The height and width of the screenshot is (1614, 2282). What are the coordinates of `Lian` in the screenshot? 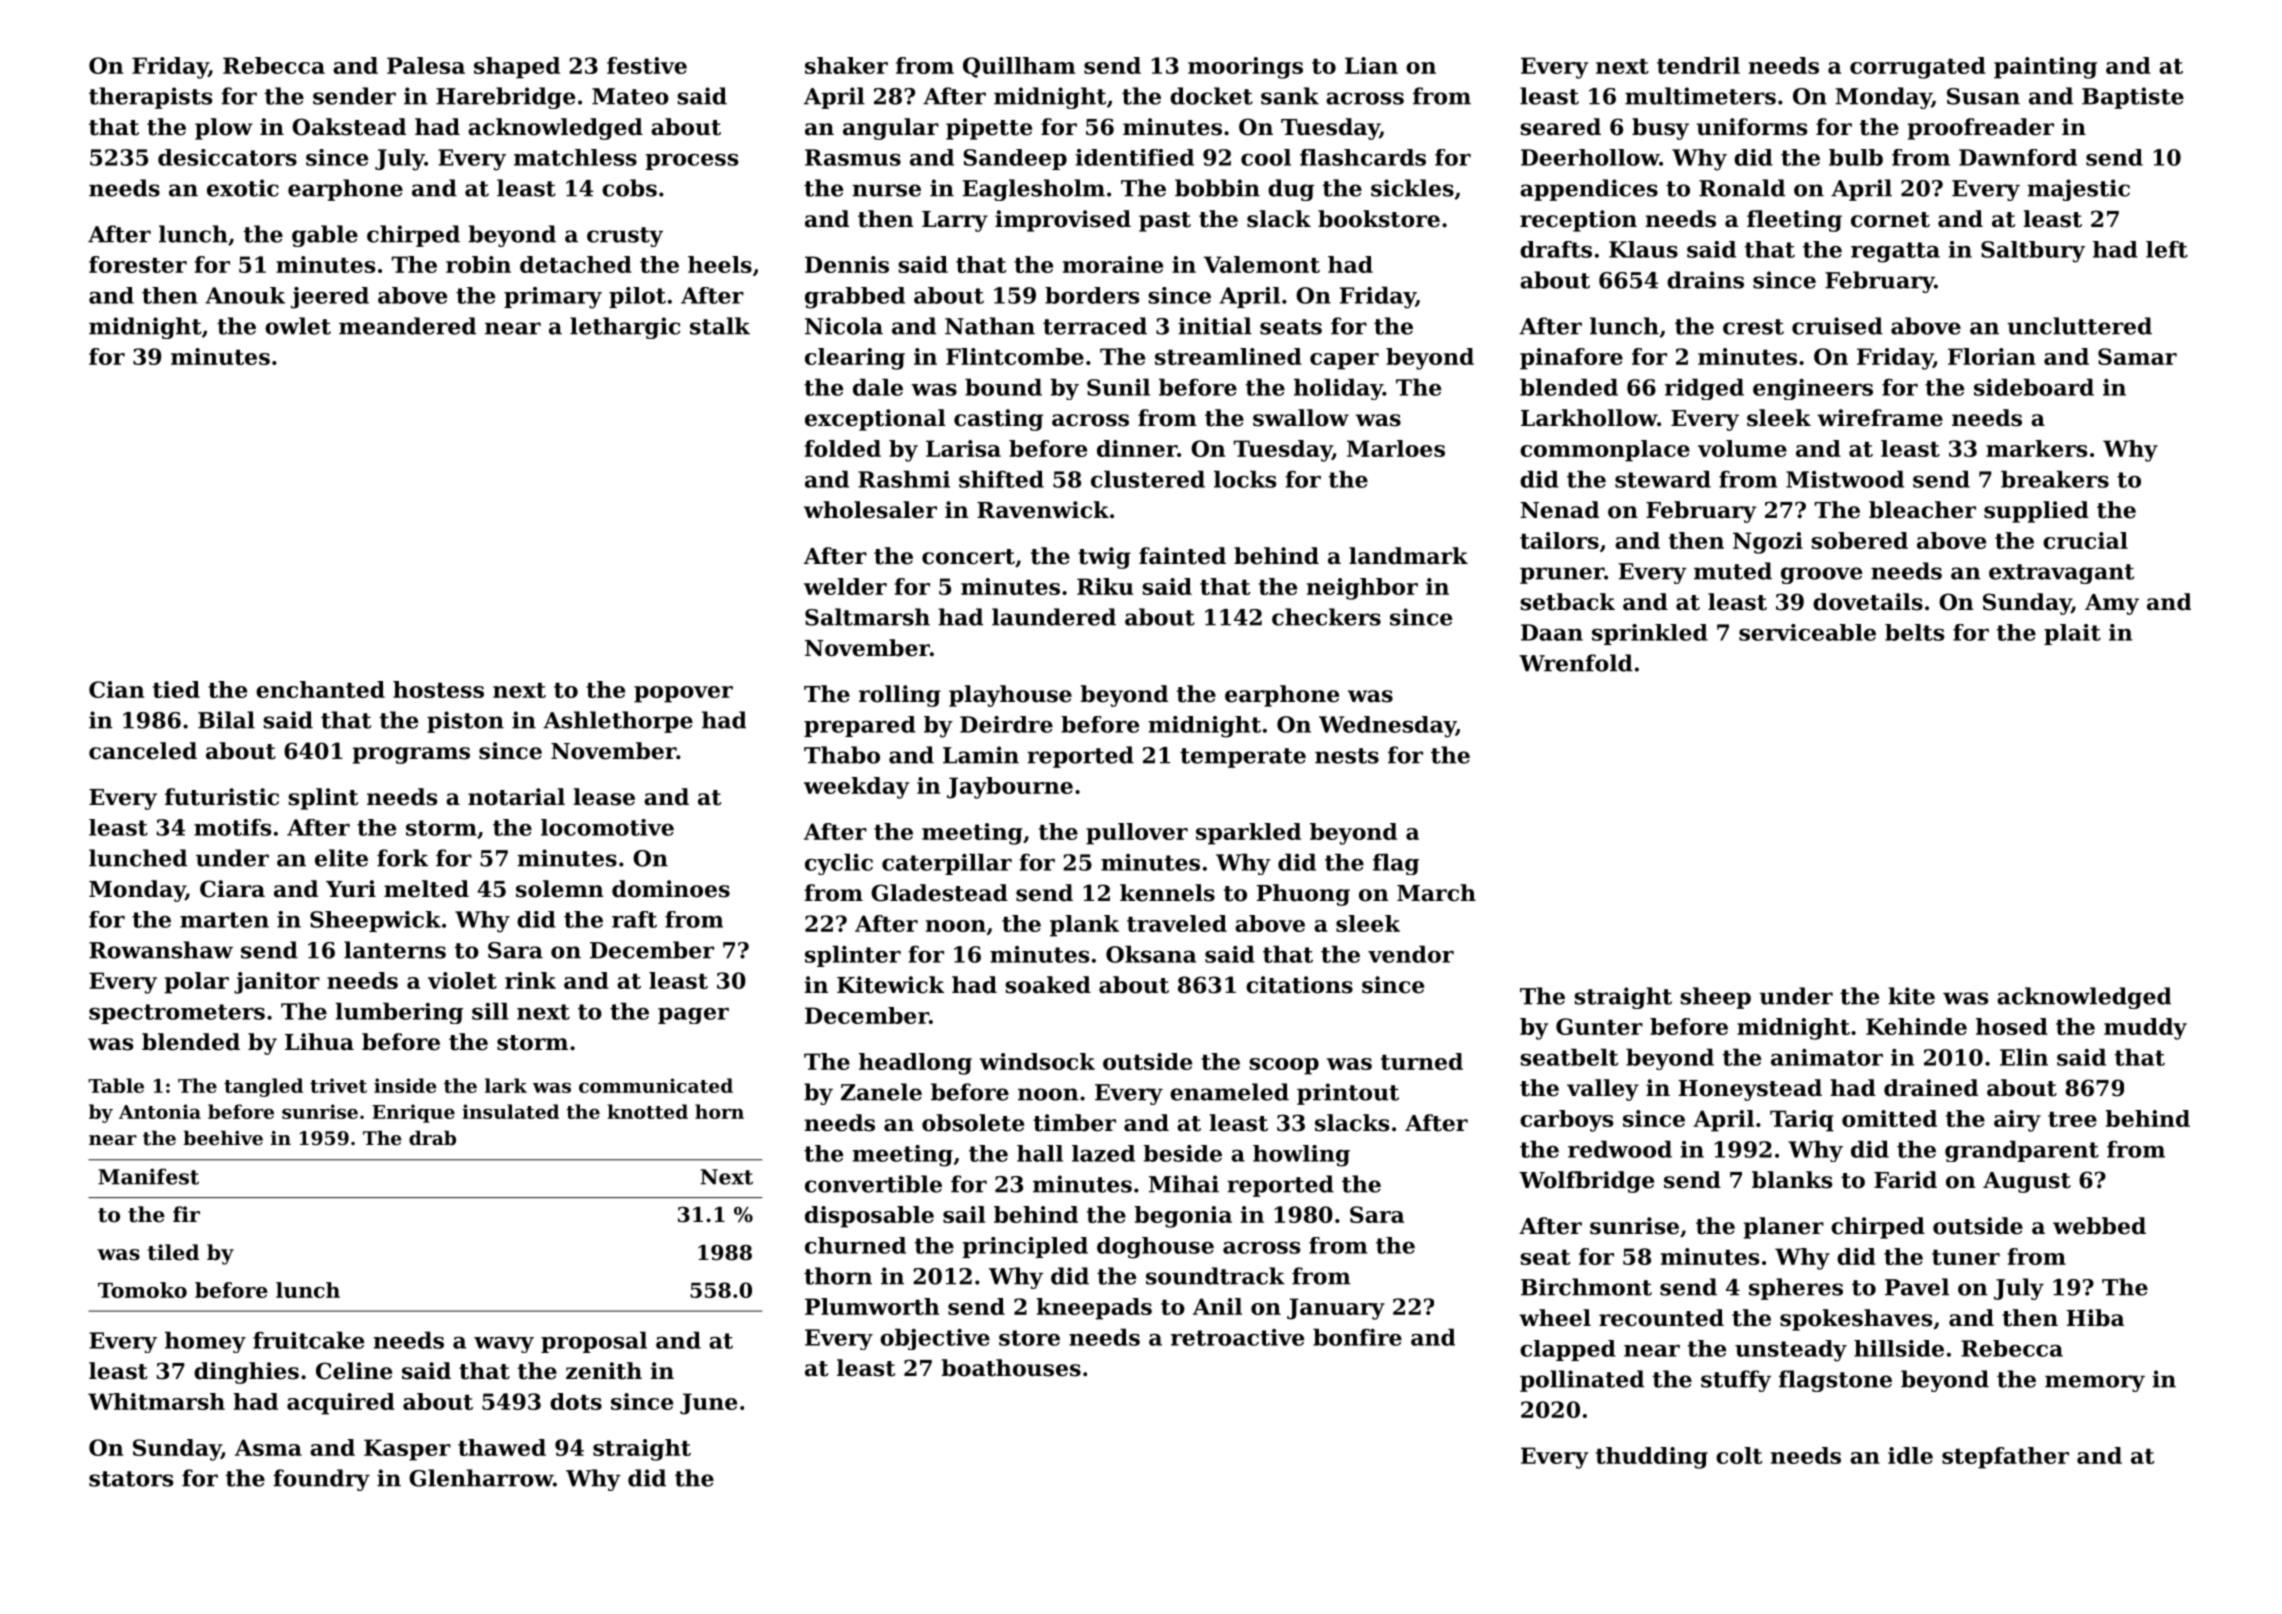 It's located at (1371, 65).
